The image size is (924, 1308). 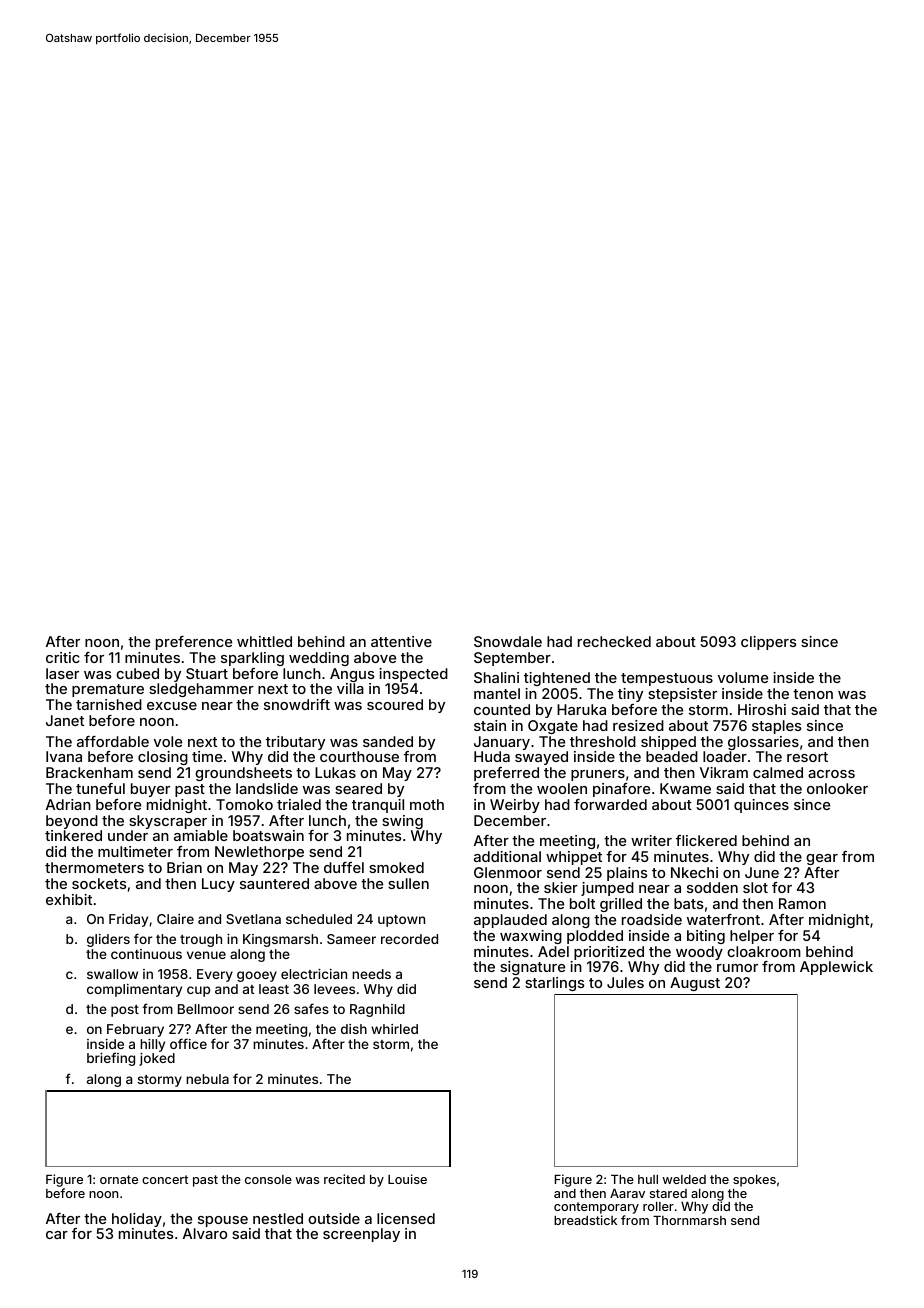 I want to click on Adrian, so click(x=68, y=804).
